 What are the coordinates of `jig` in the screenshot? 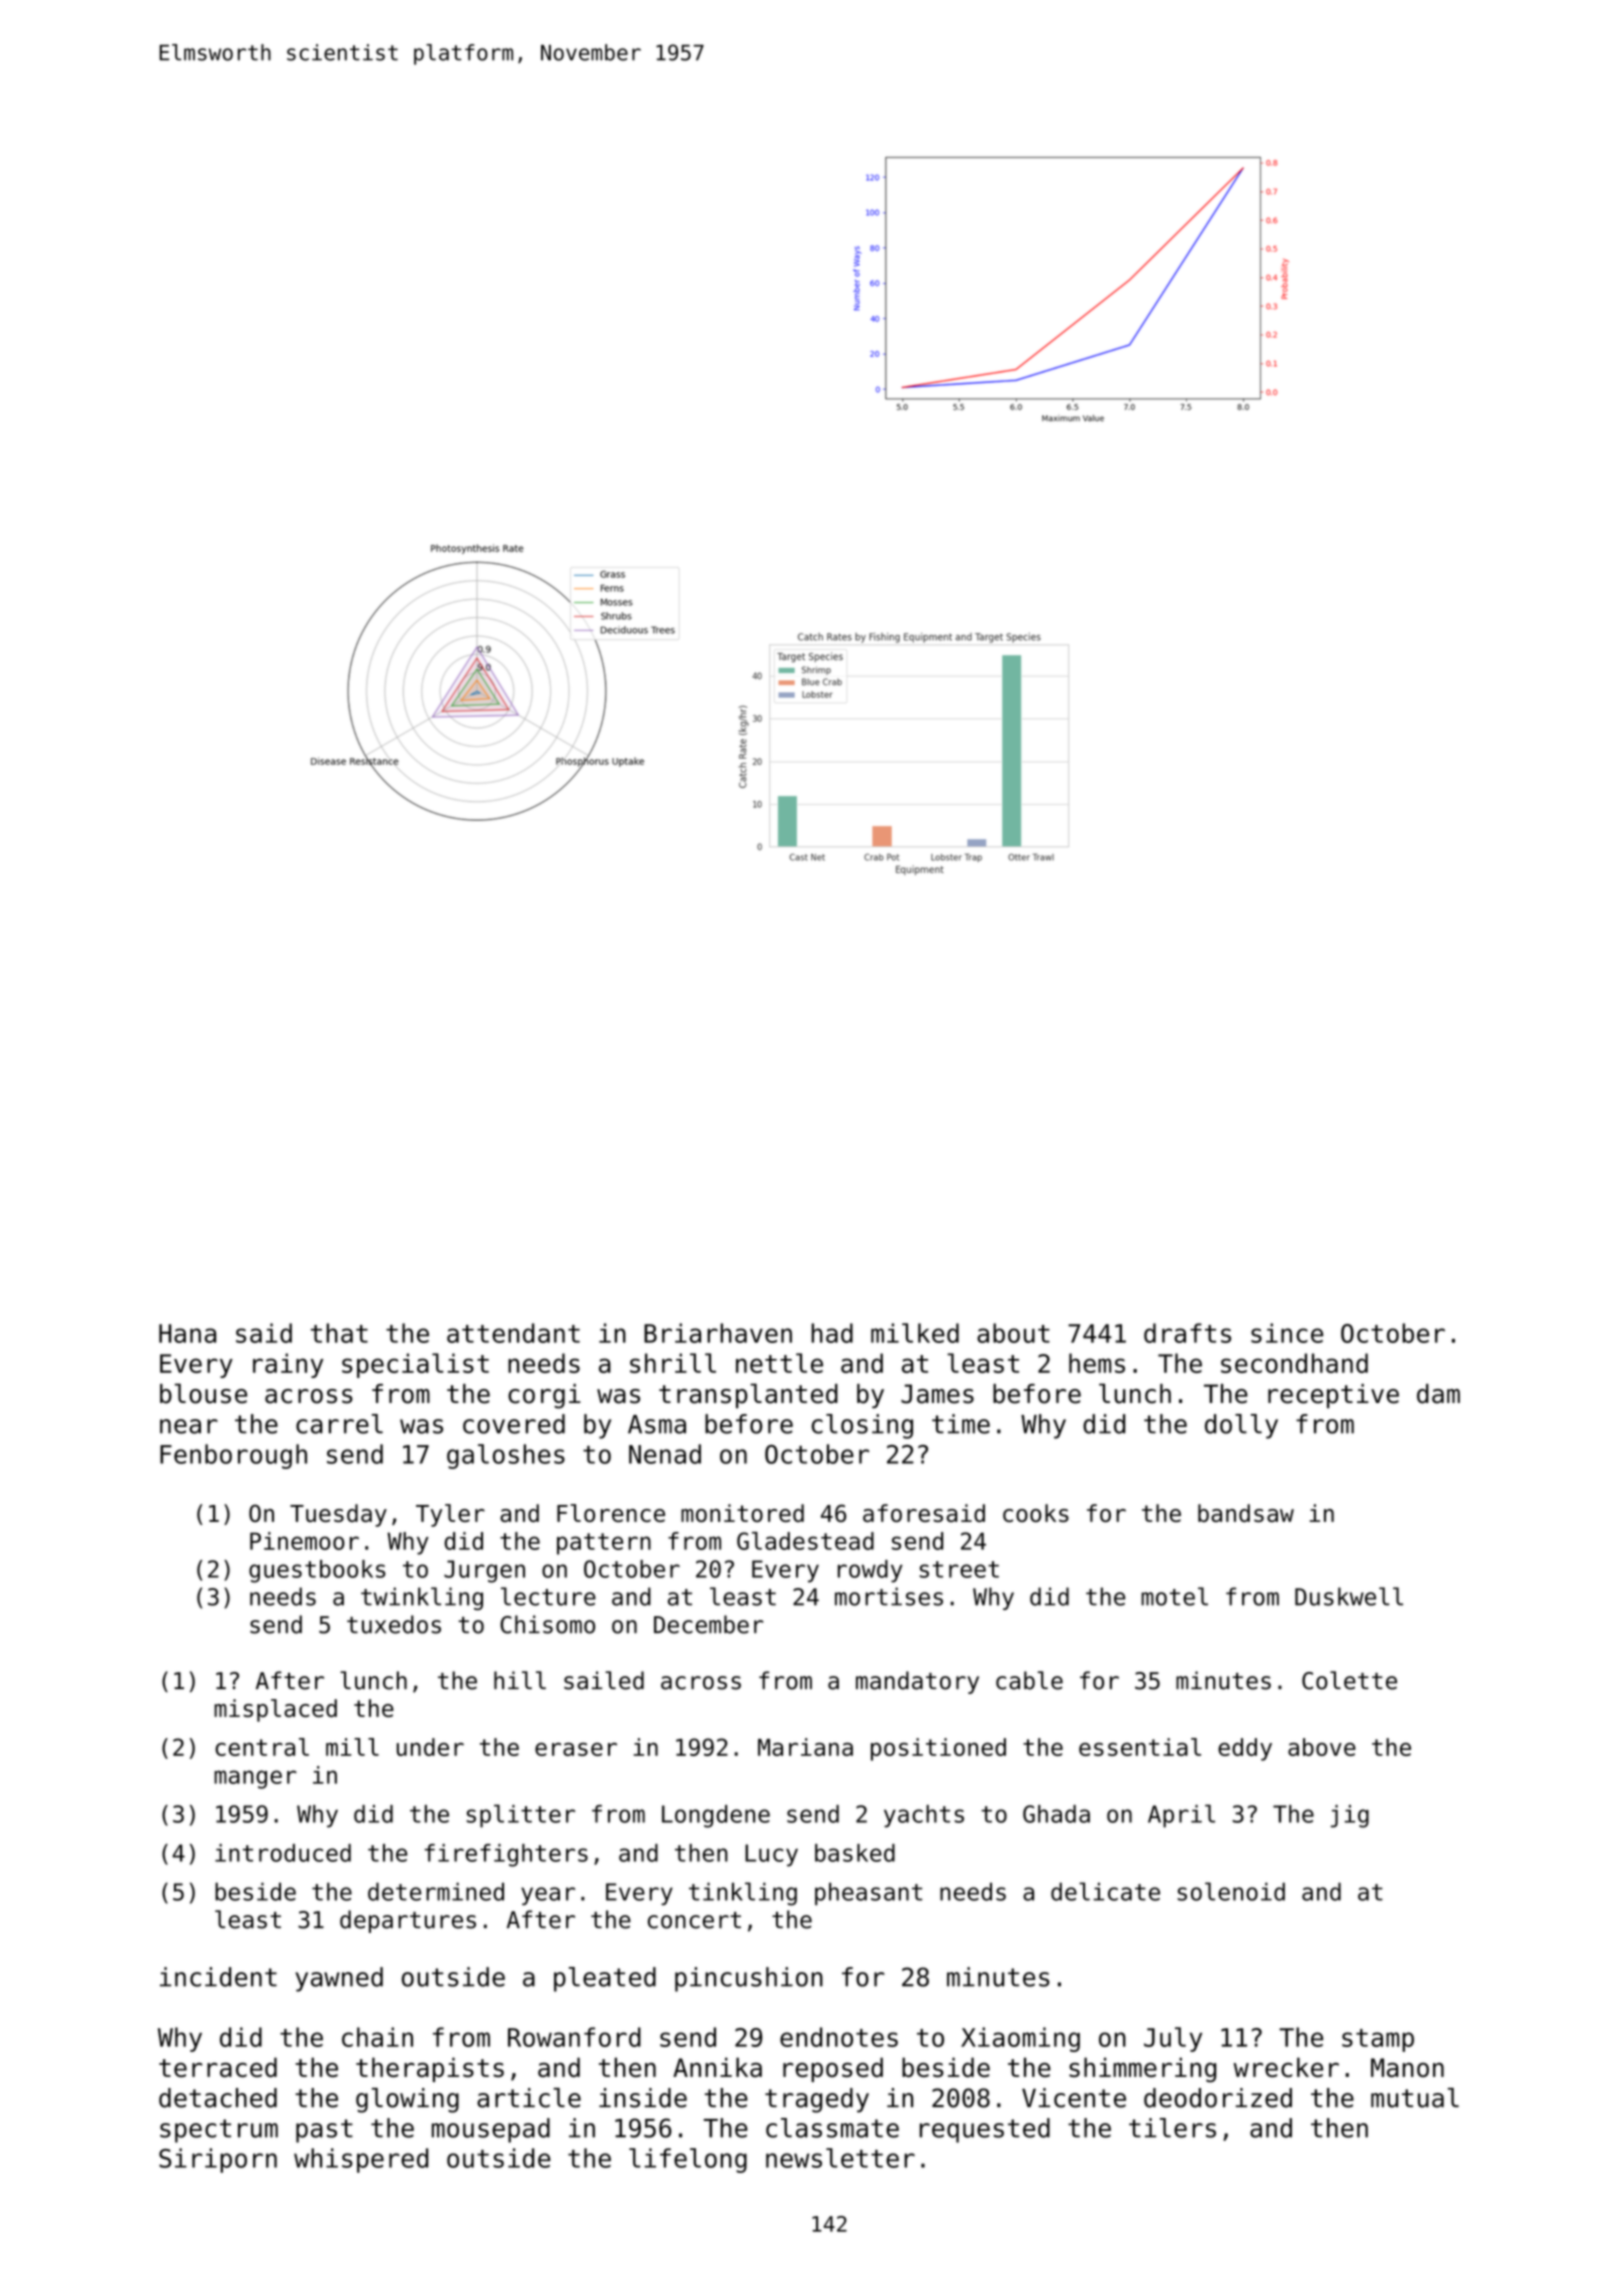 It's located at (1350, 1816).
